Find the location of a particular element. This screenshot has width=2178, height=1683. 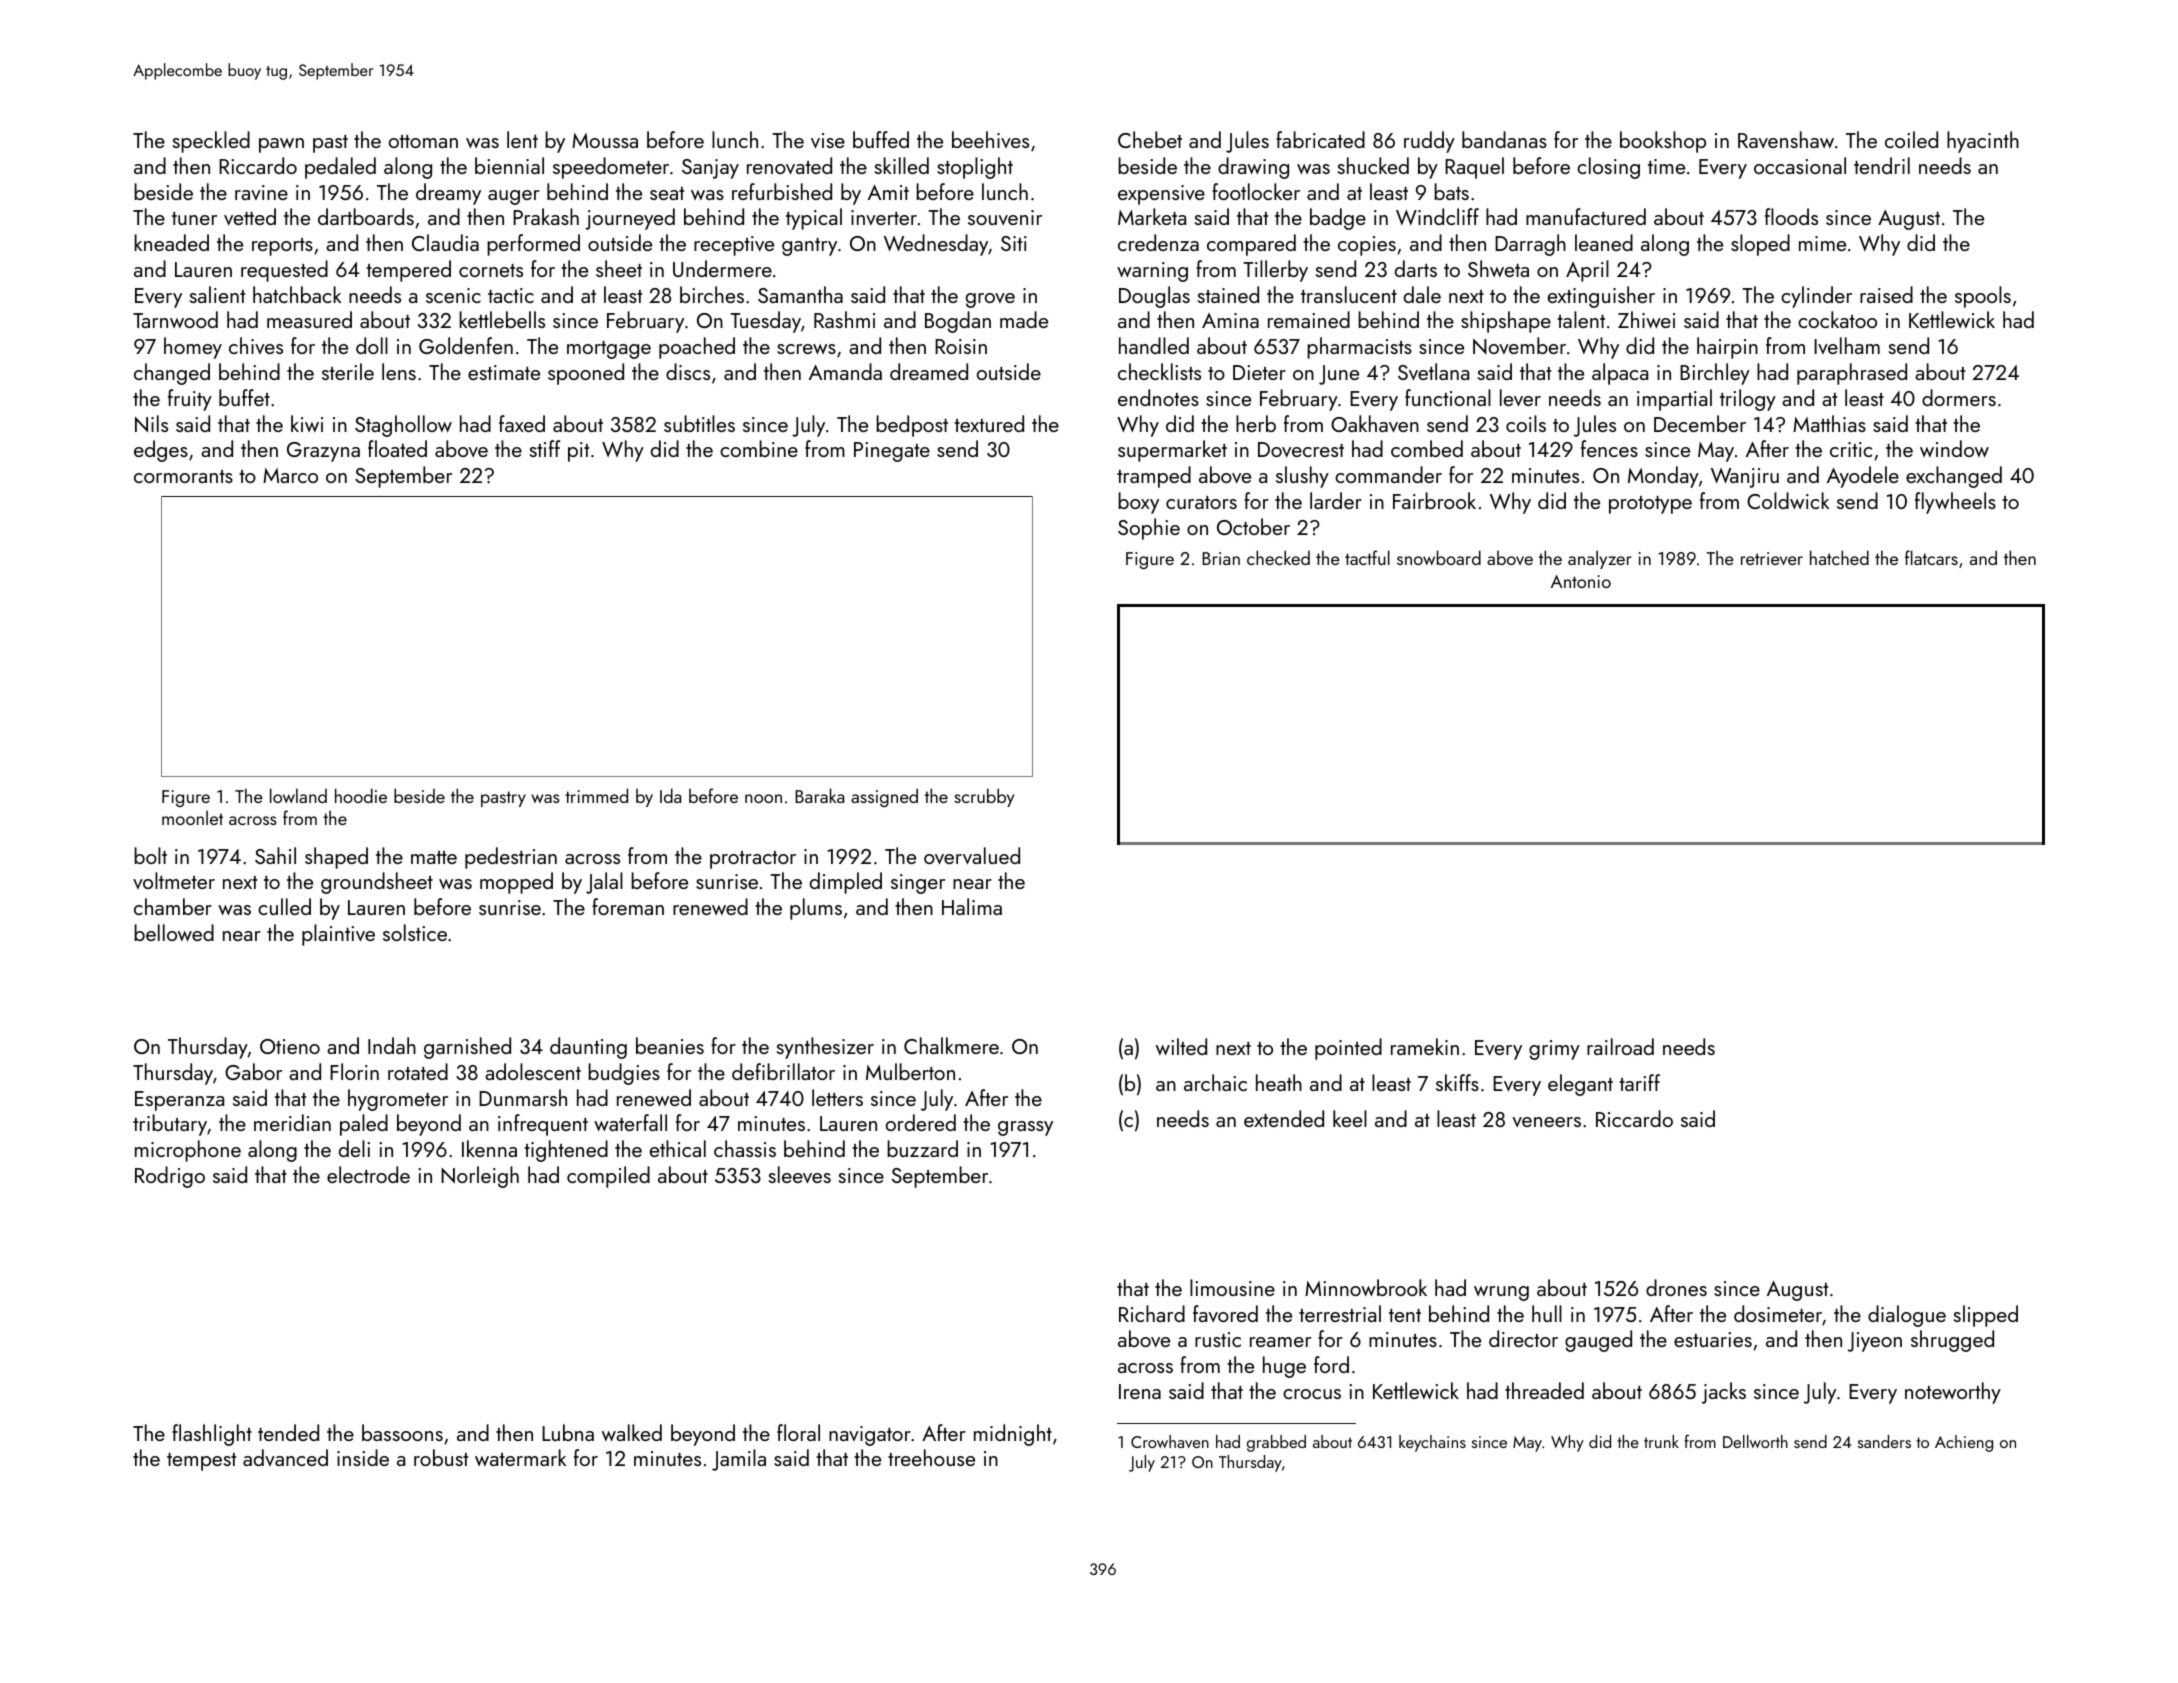

buffet is located at coordinates (244, 397).
